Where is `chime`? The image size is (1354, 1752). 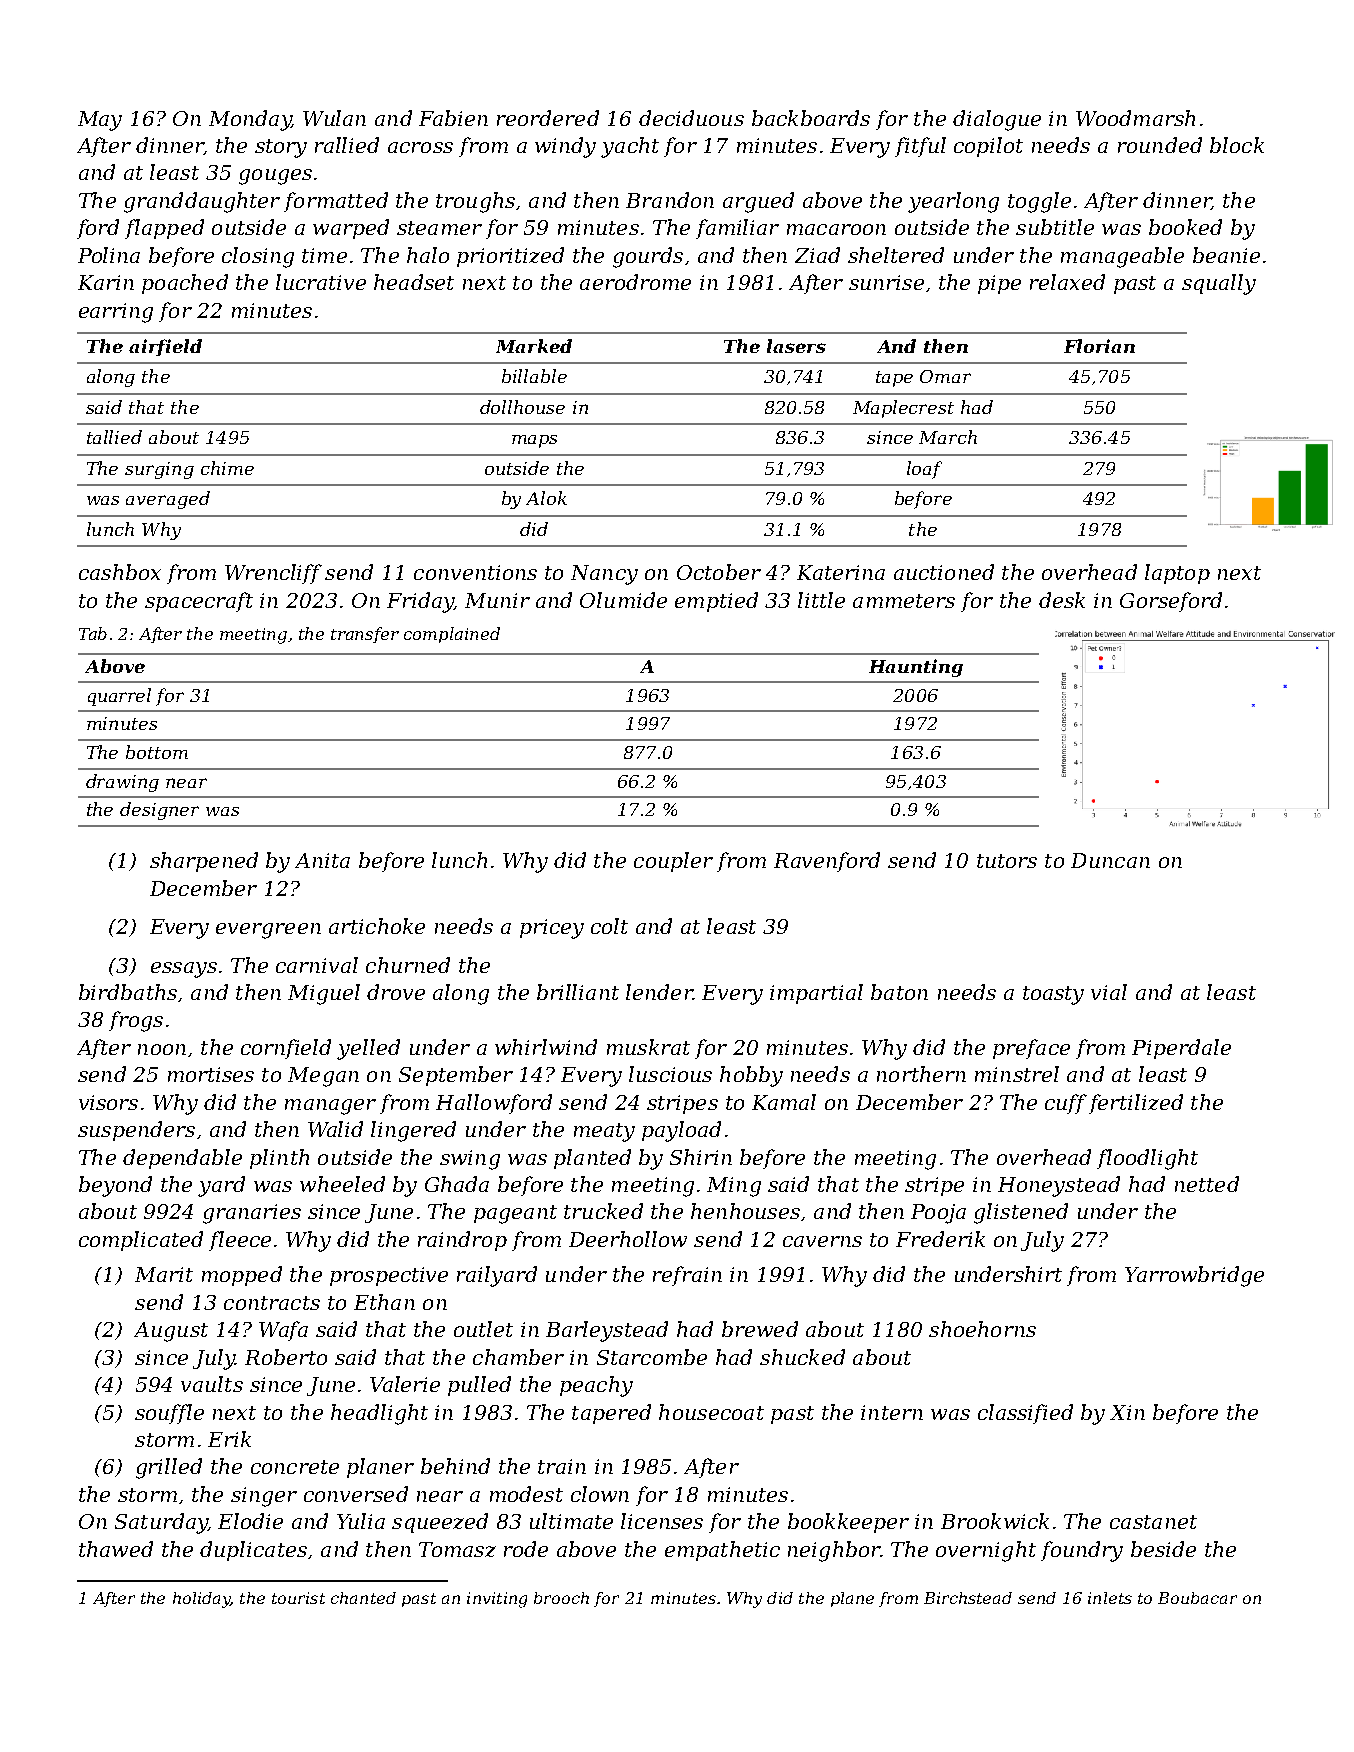
chime is located at coordinates (227, 468).
